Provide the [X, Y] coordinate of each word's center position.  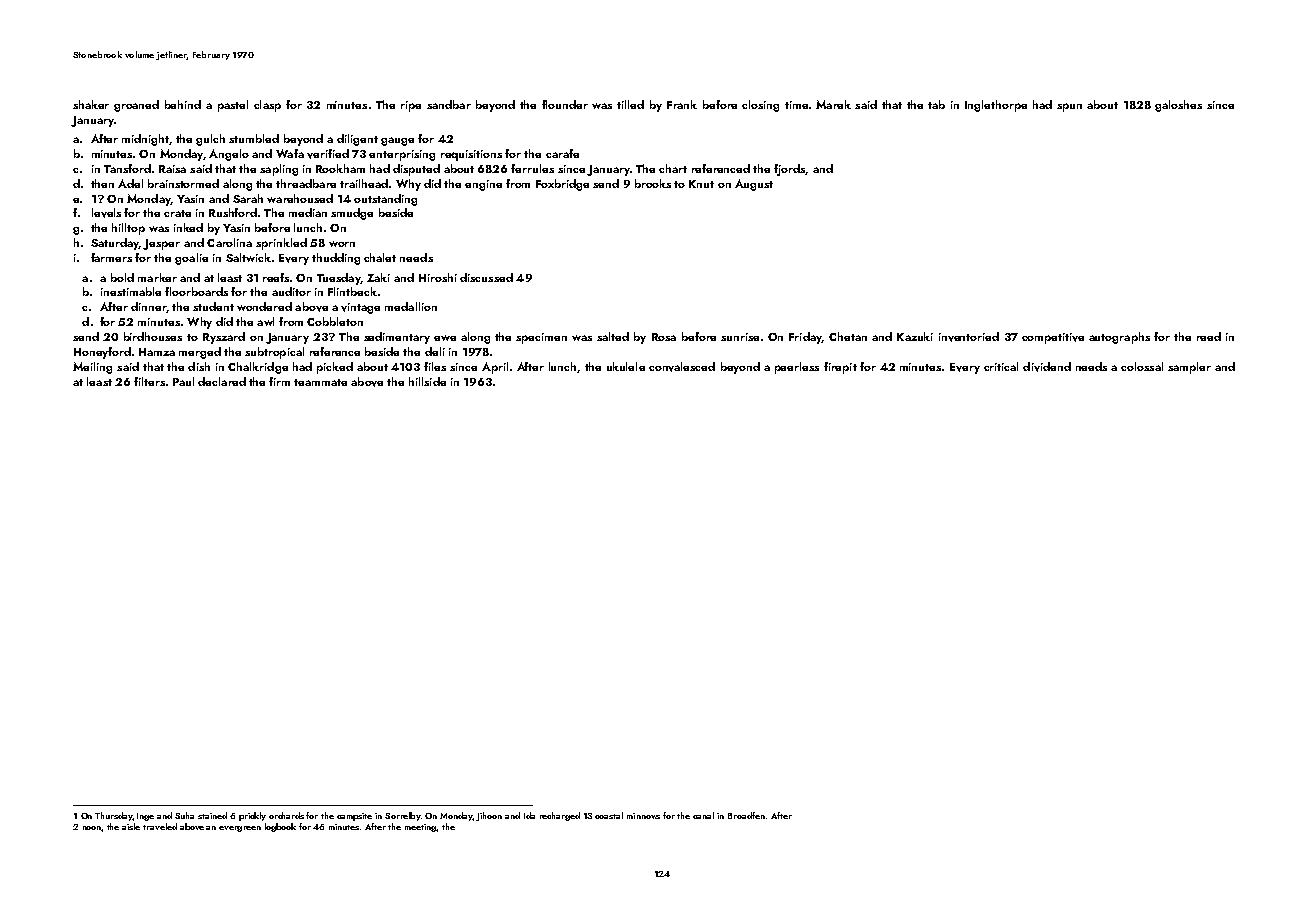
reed [1209, 336]
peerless [797, 368]
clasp [267, 106]
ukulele [626, 366]
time [796, 105]
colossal [1142, 366]
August [754, 185]
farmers [111, 257]
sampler [1189, 368]
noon [92, 828]
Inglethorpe [996, 106]
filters [149, 381]
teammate [320, 382]
